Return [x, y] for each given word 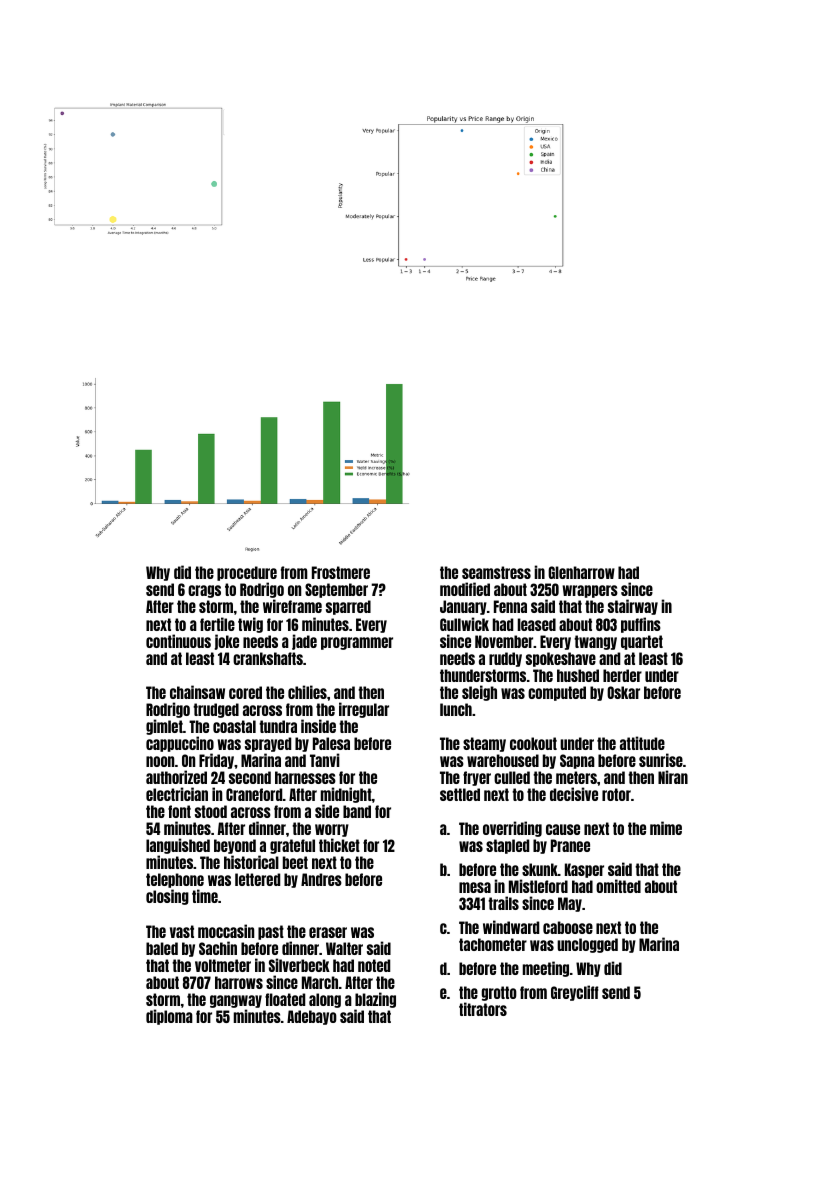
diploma [169, 1017]
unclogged [587, 945]
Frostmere [341, 572]
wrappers [590, 591]
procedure [247, 574]
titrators [483, 1009]
